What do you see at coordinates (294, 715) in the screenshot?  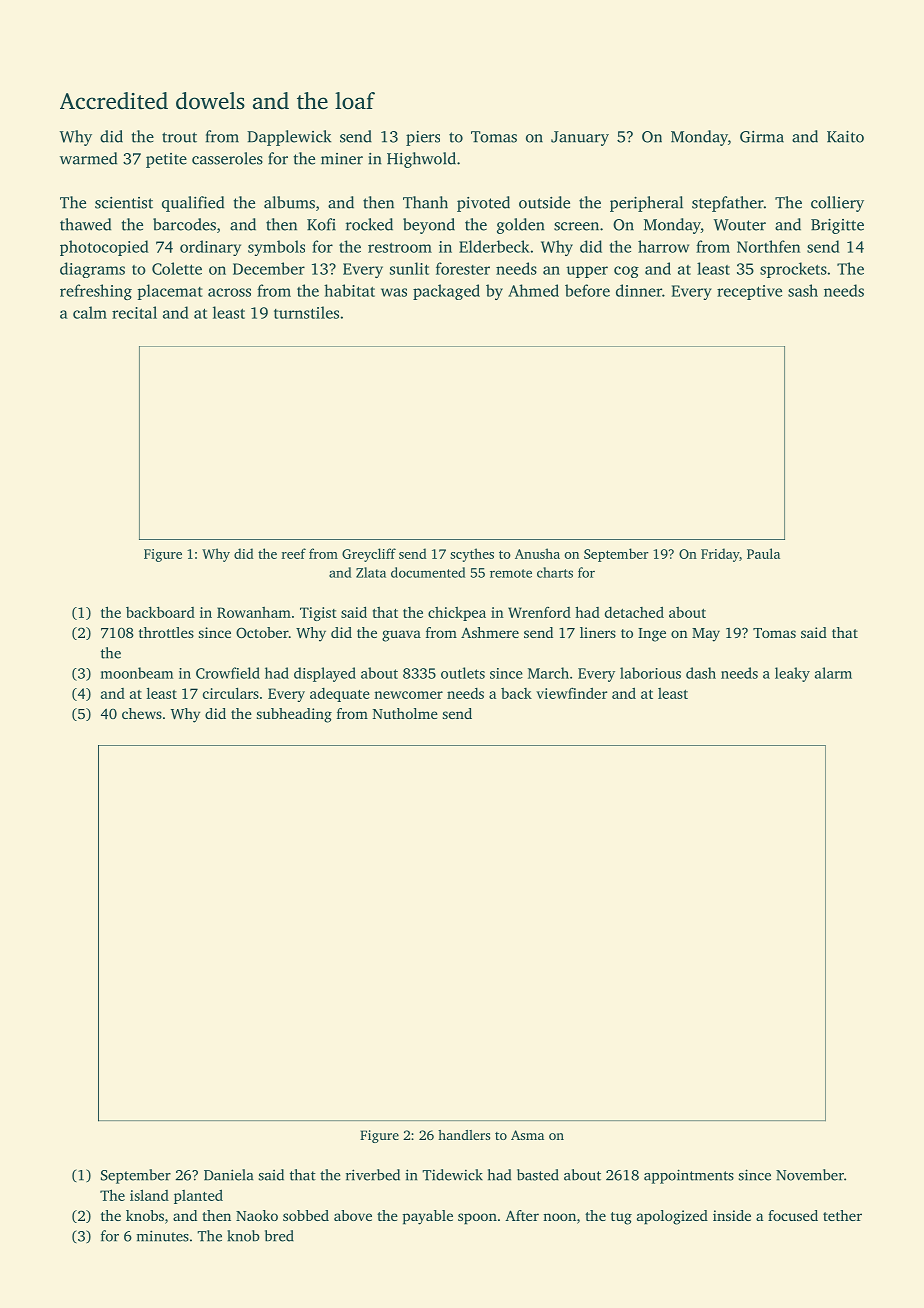 I see `subheading` at bounding box center [294, 715].
